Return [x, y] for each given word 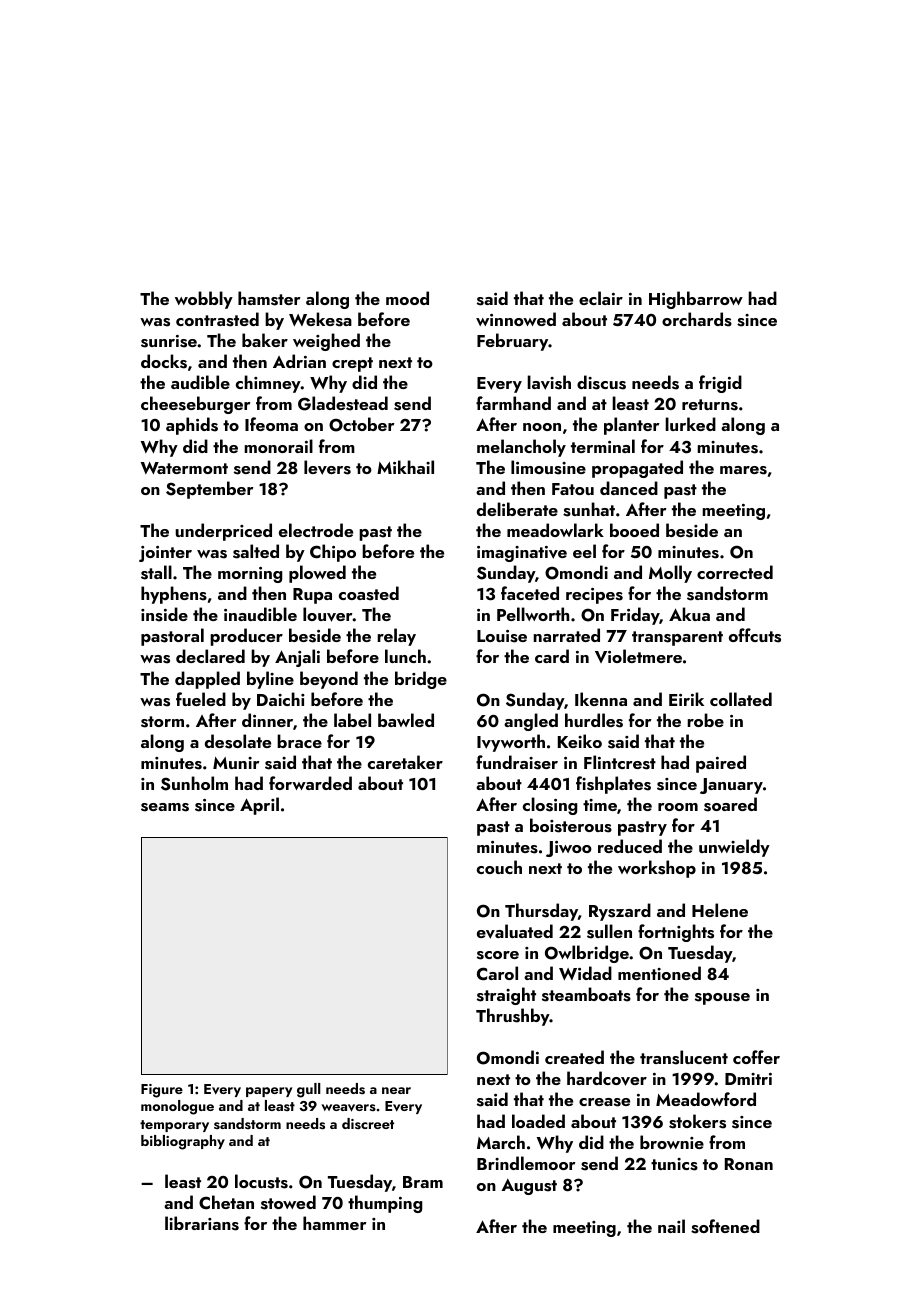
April [259, 806]
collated [741, 699]
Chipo [333, 553]
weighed [326, 342]
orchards [697, 319]
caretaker [405, 762]
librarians [202, 1223]
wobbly [204, 300]
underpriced [223, 532]
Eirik [686, 699]
